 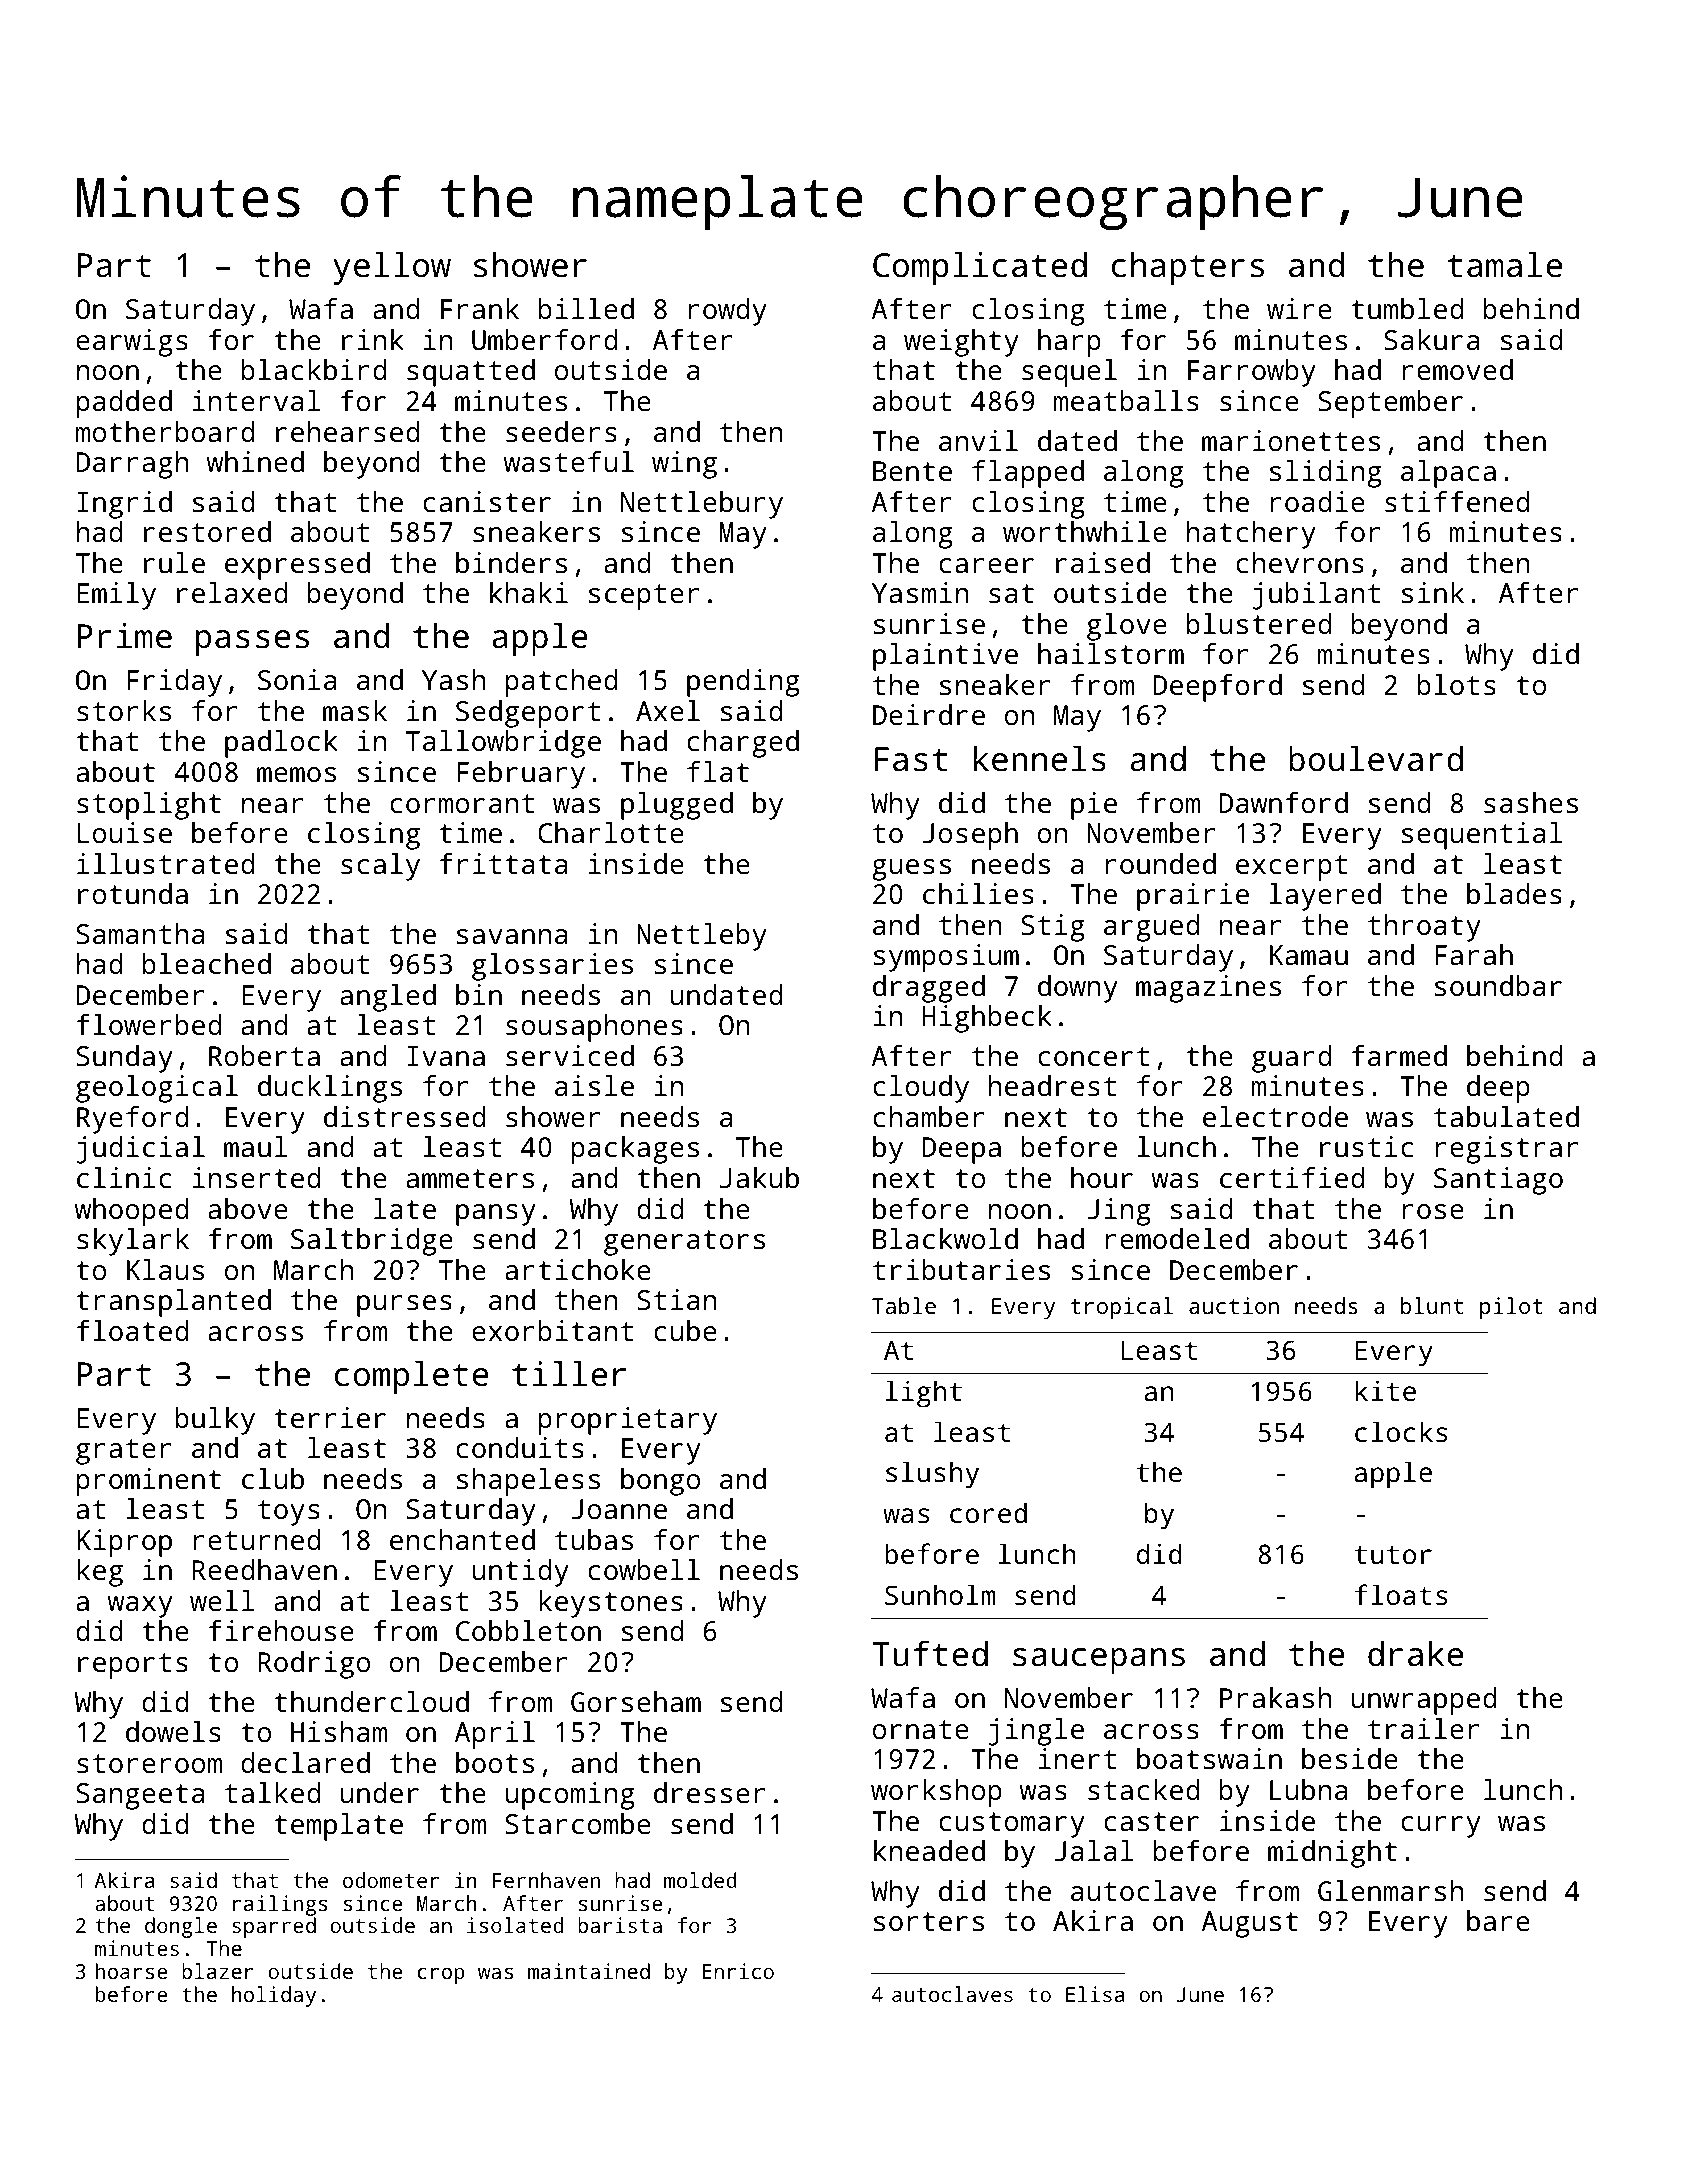 I want to click on tamale, so click(x=1504, y=265).
